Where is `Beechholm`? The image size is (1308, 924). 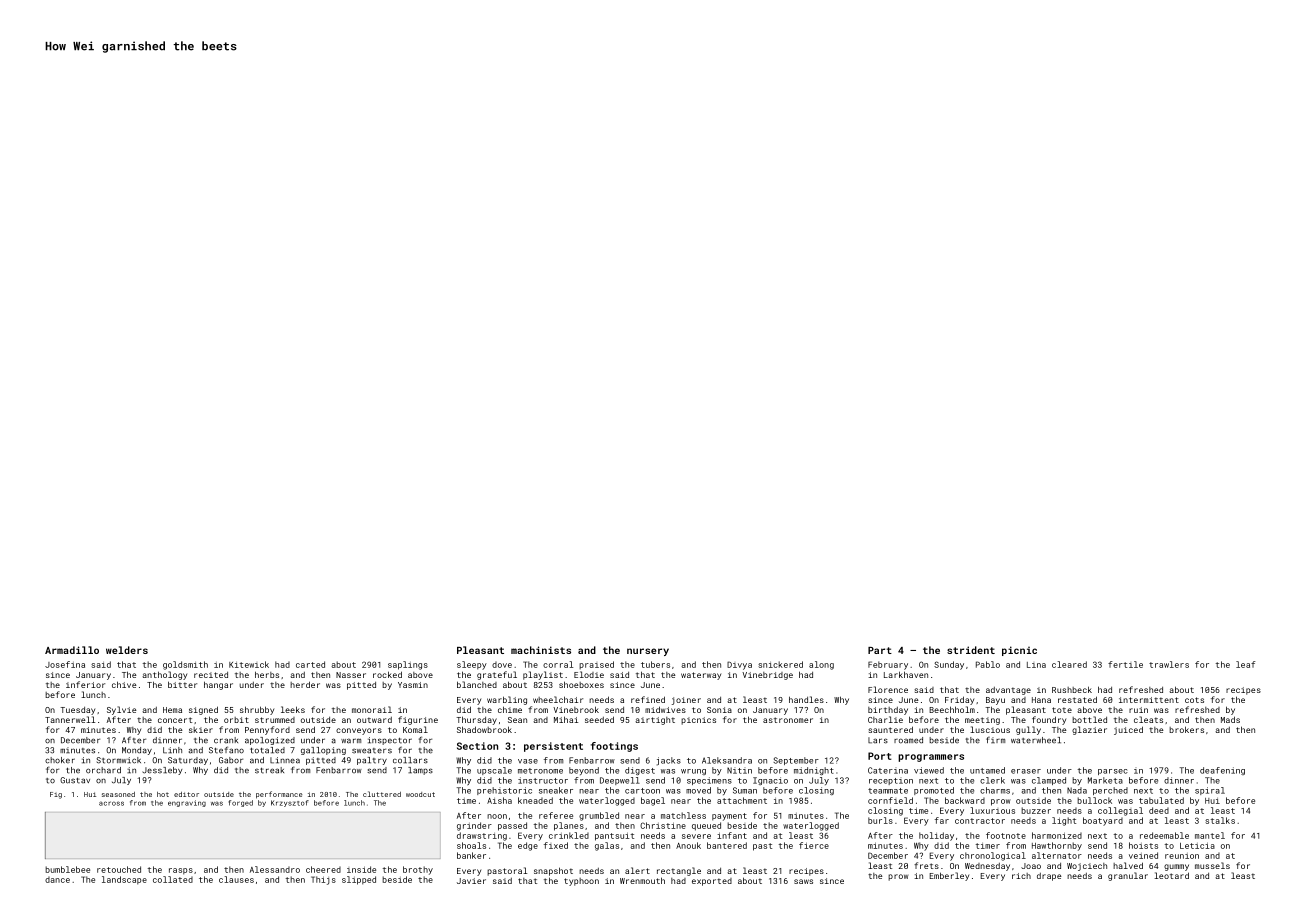 Beechholm is located at coordinates (952, 709).
